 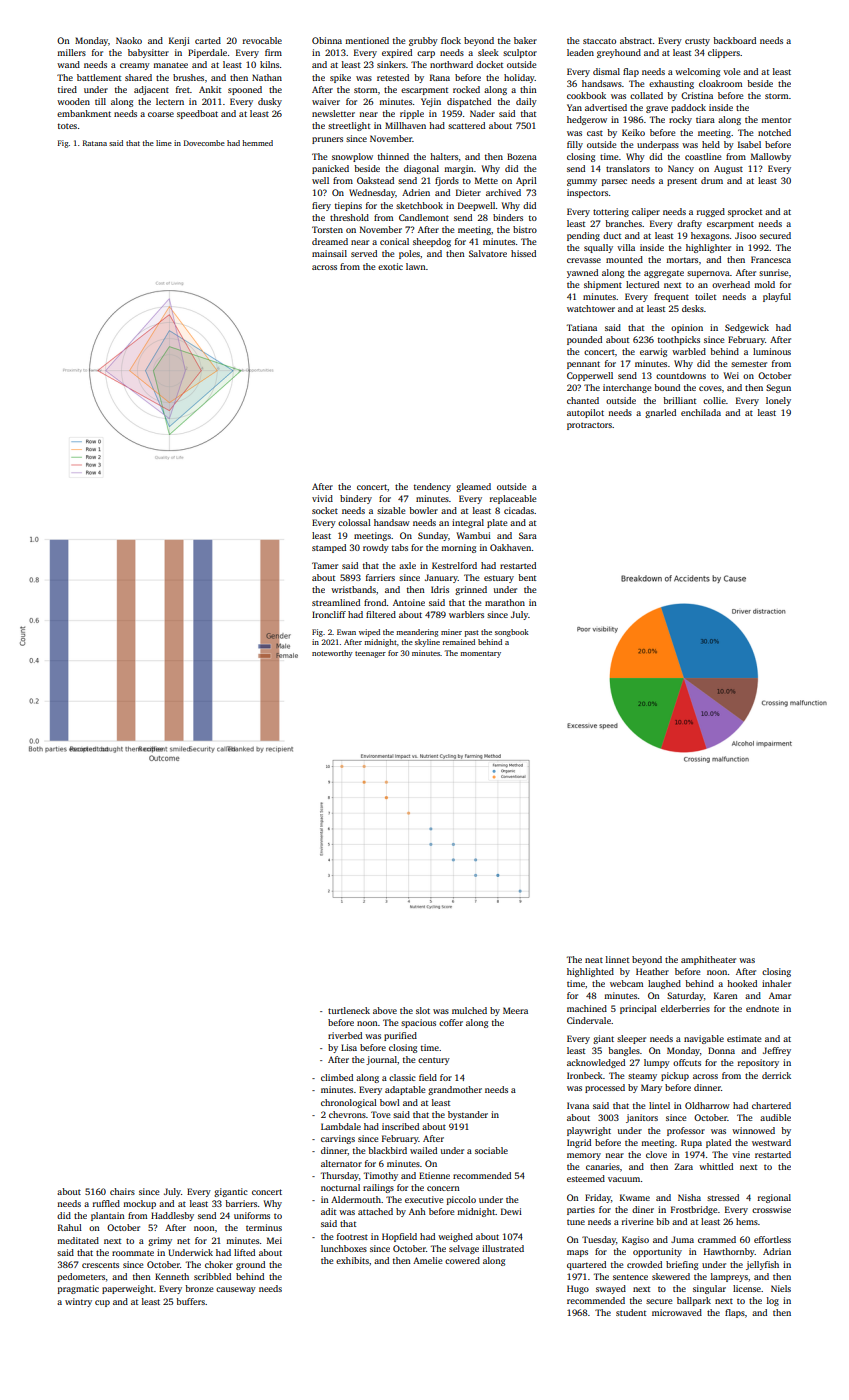 What do you see at coordinates (638, 1009) in the document?
I see `principal` at bounding box center [638, 1009].
